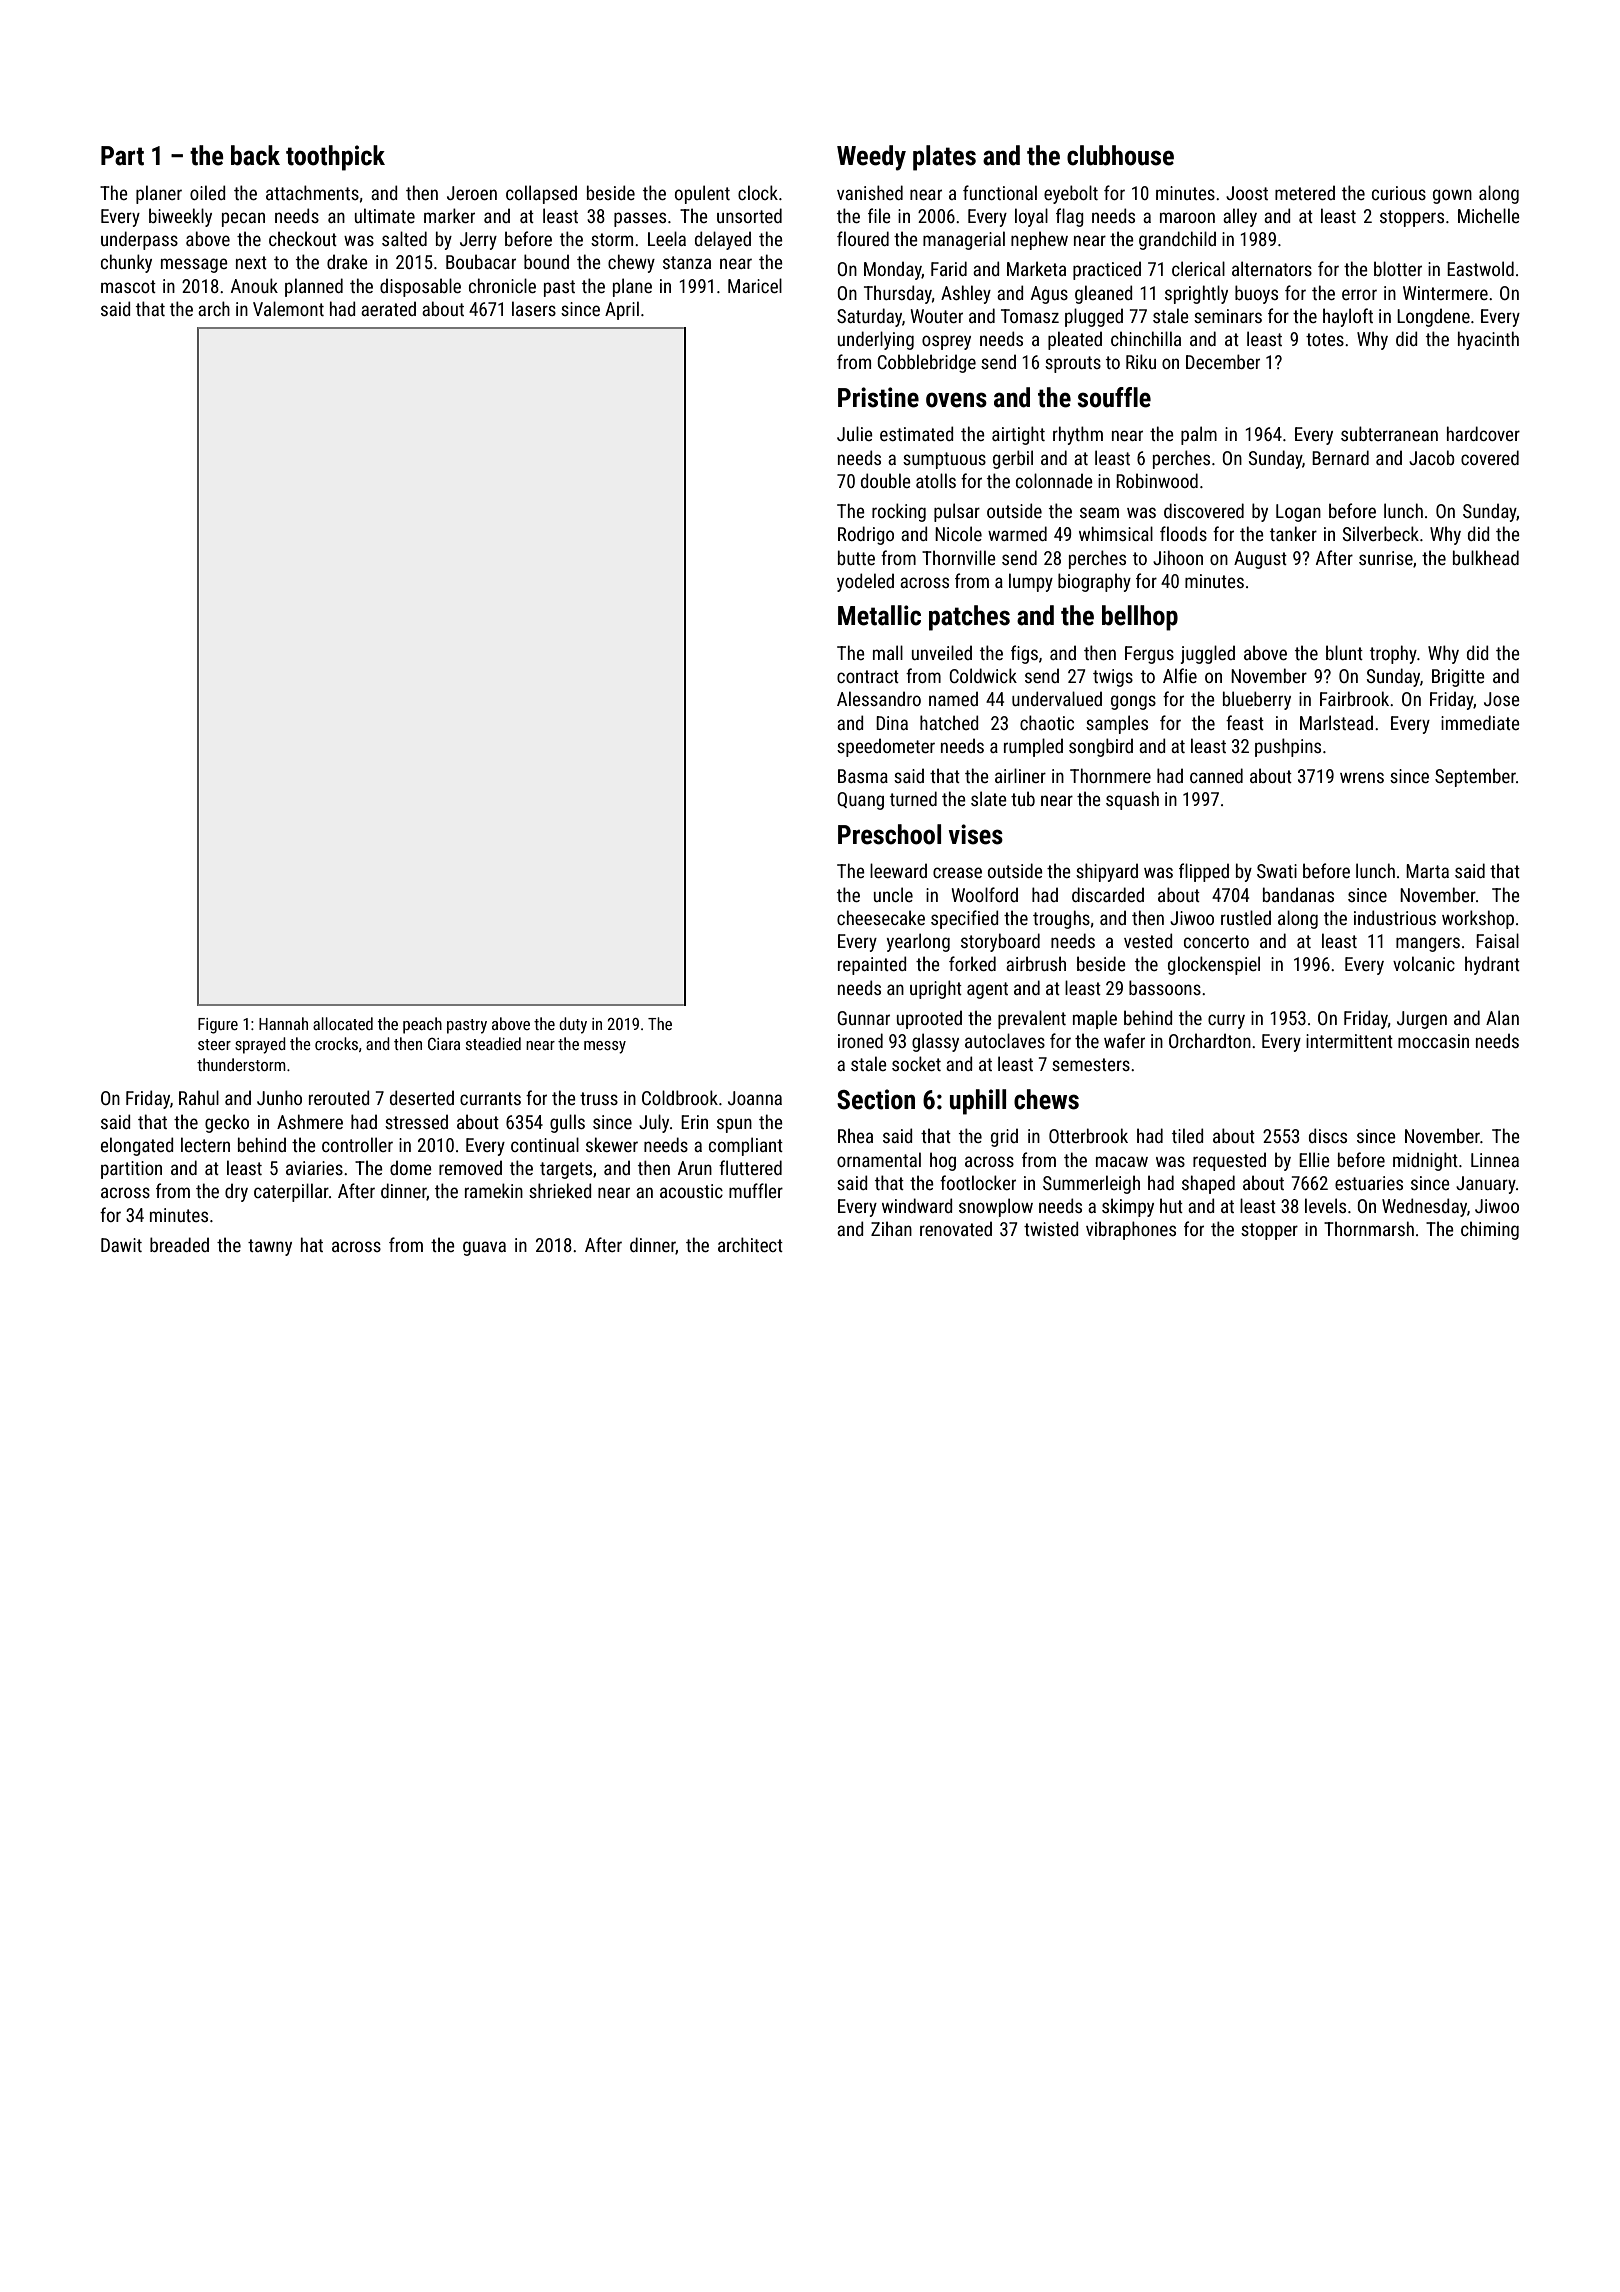 The width and height of the screenshot is (1620, 2292). What do you see at coordinates (270, 1247) in the screenshot?
I see `tawny` at bounding box center [270, 1247].
